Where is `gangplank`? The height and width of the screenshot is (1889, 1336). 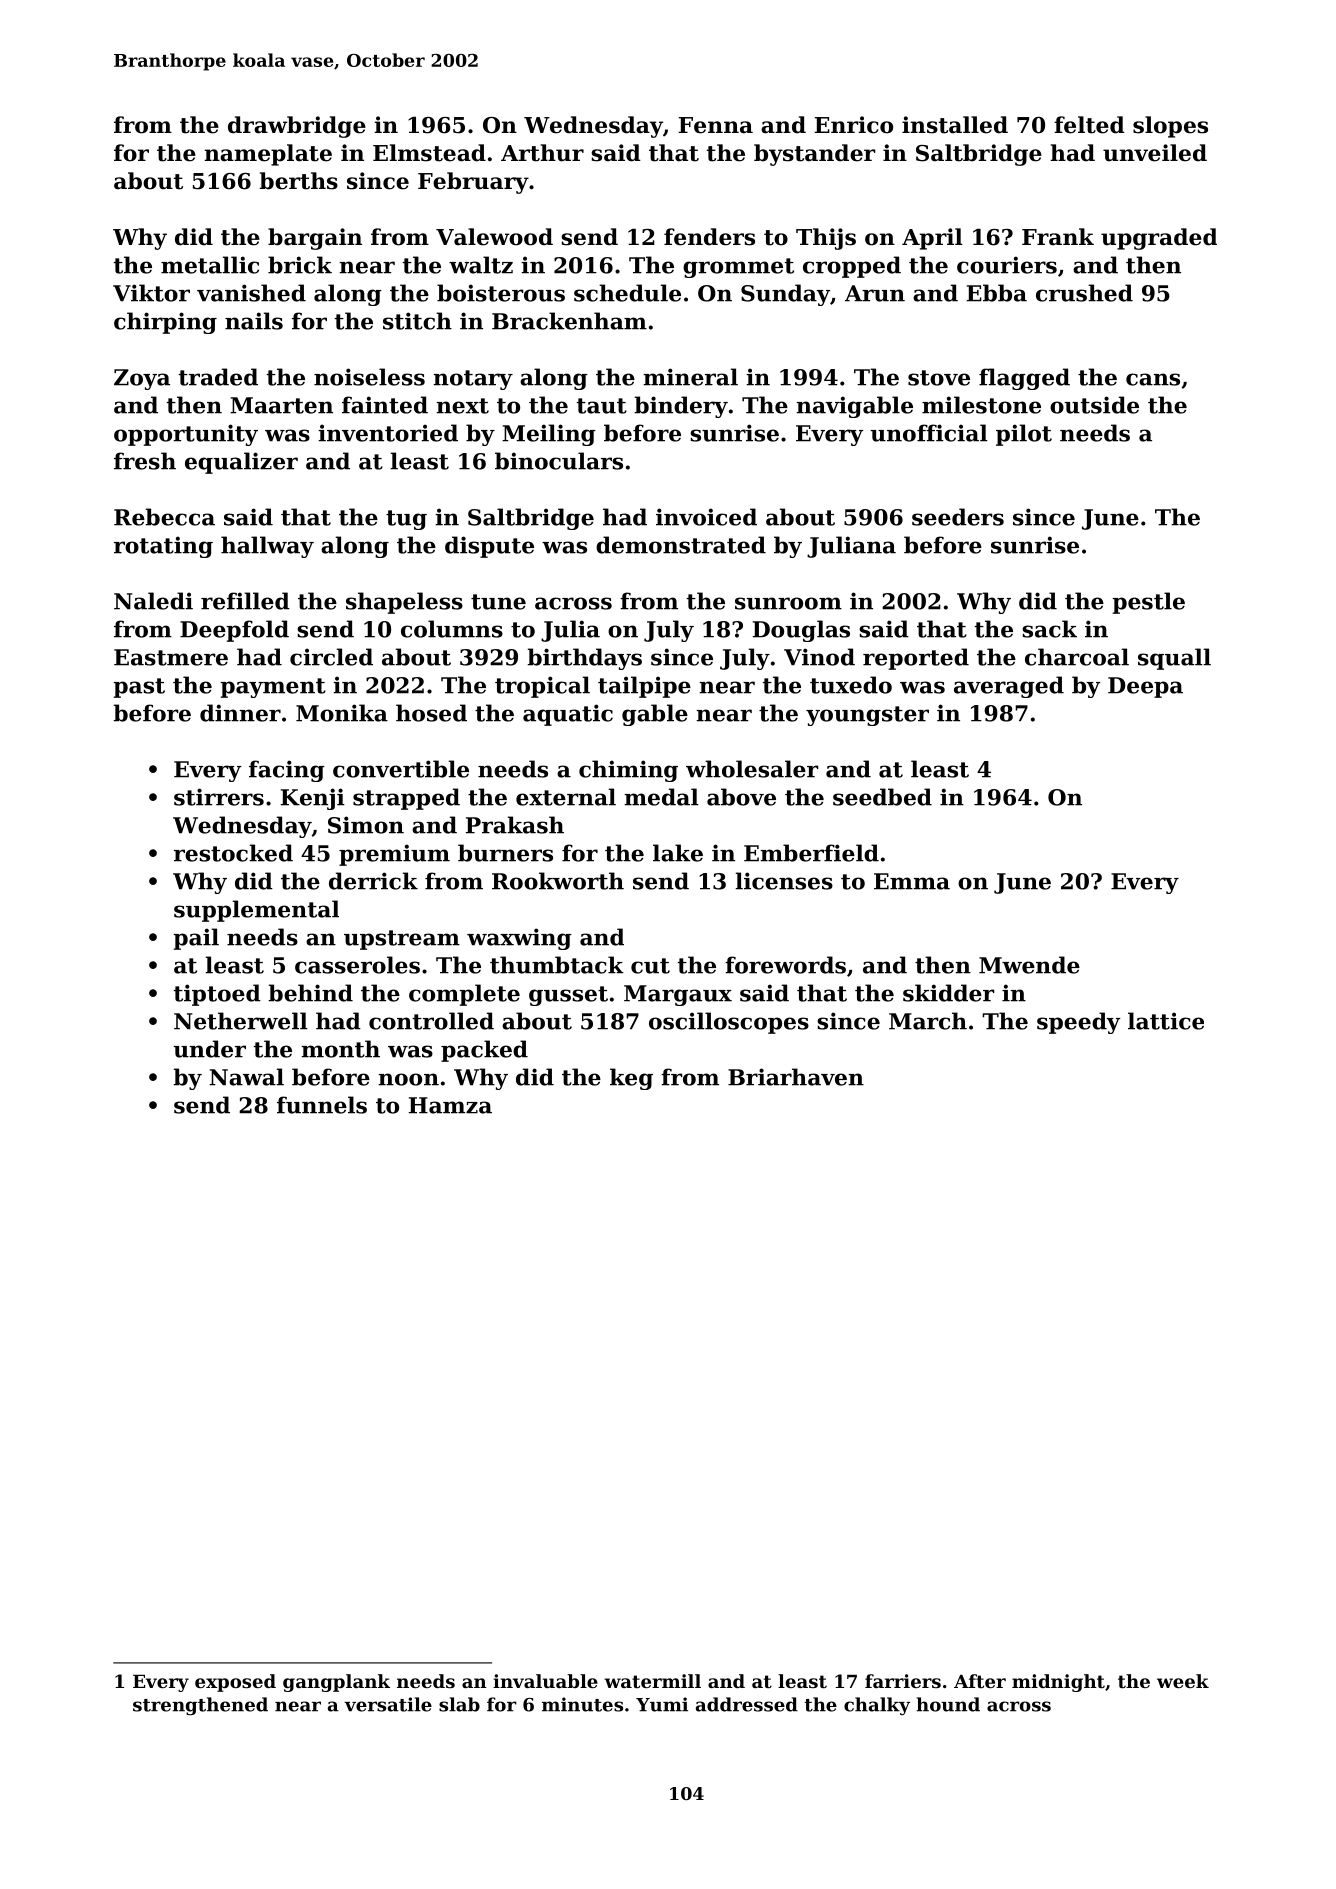 gangplank is located at coordinates (336, 1683).
